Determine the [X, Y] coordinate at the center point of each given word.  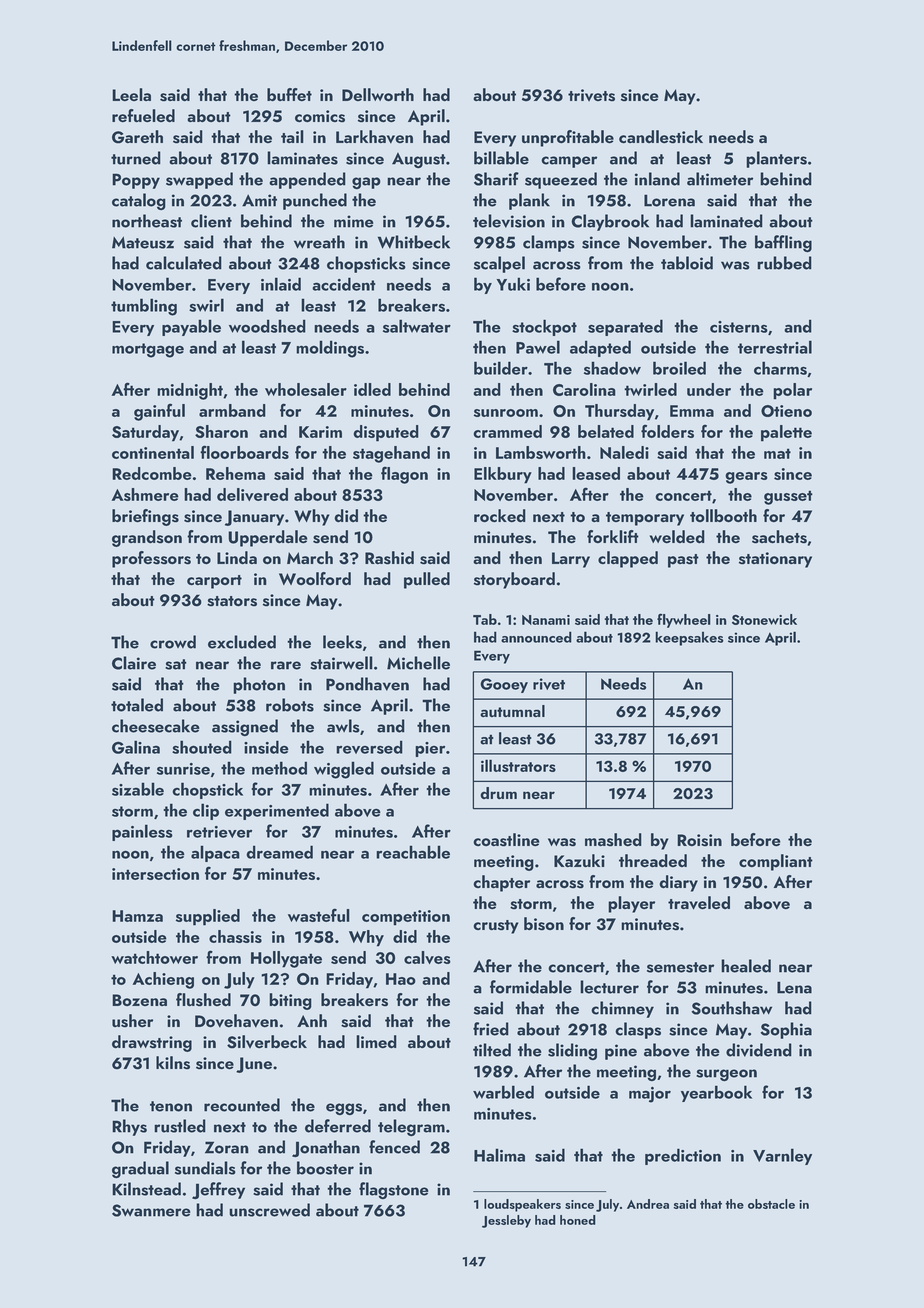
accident [343, 284]
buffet [289, 94]
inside [266, 747]
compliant [776, 862]
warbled [503, 1092]
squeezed [561, 180]
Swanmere [151, 1210]
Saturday [145, 433]
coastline [506, 840]
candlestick [661, 137]
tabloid [687, 263]
